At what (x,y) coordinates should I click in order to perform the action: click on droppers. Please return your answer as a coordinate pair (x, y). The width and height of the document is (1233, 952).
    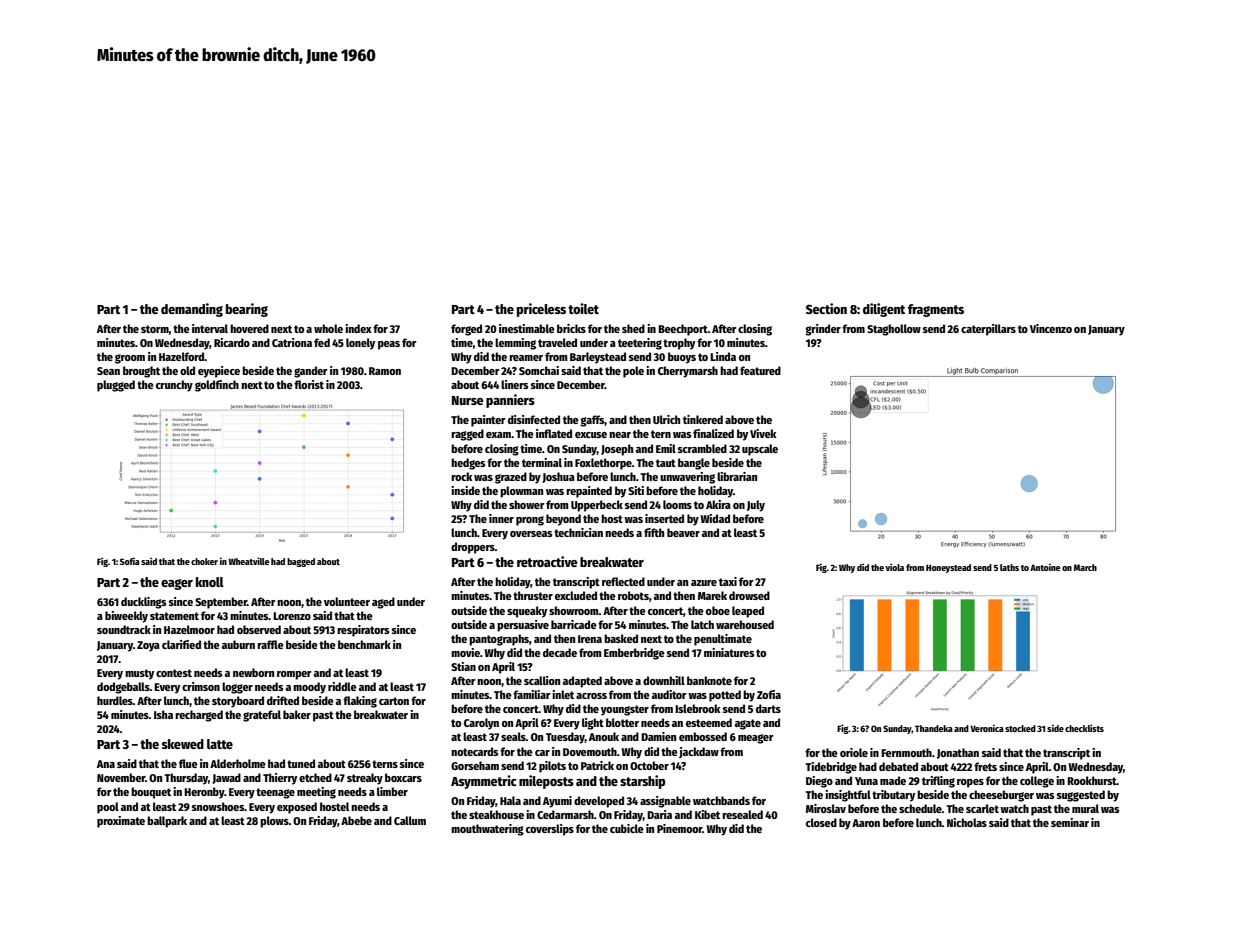
    Looking at the image, I should click on (473, 548).
